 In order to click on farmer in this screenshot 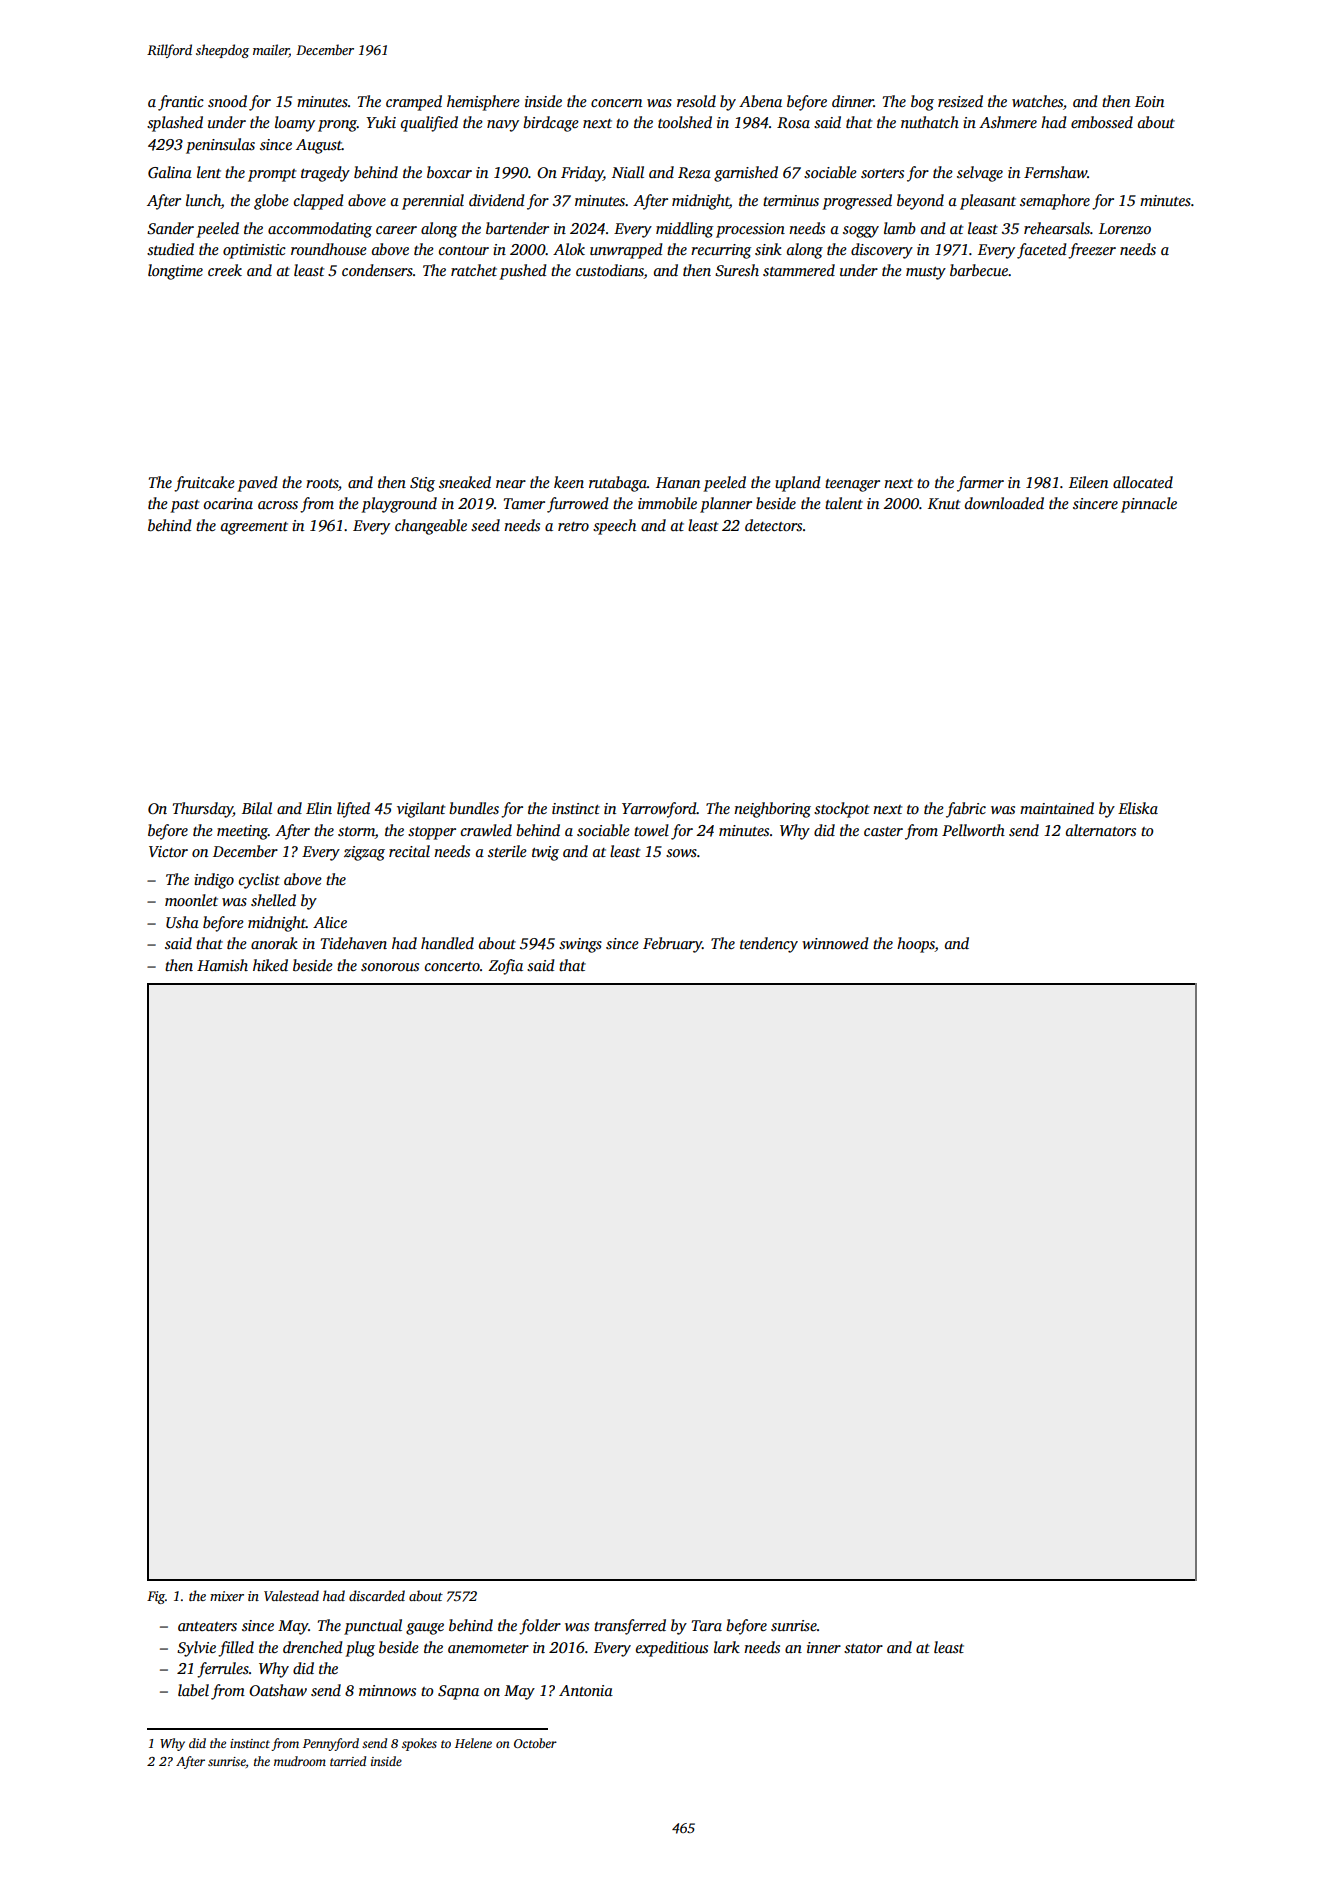, I will do `click(980, 484)`.
